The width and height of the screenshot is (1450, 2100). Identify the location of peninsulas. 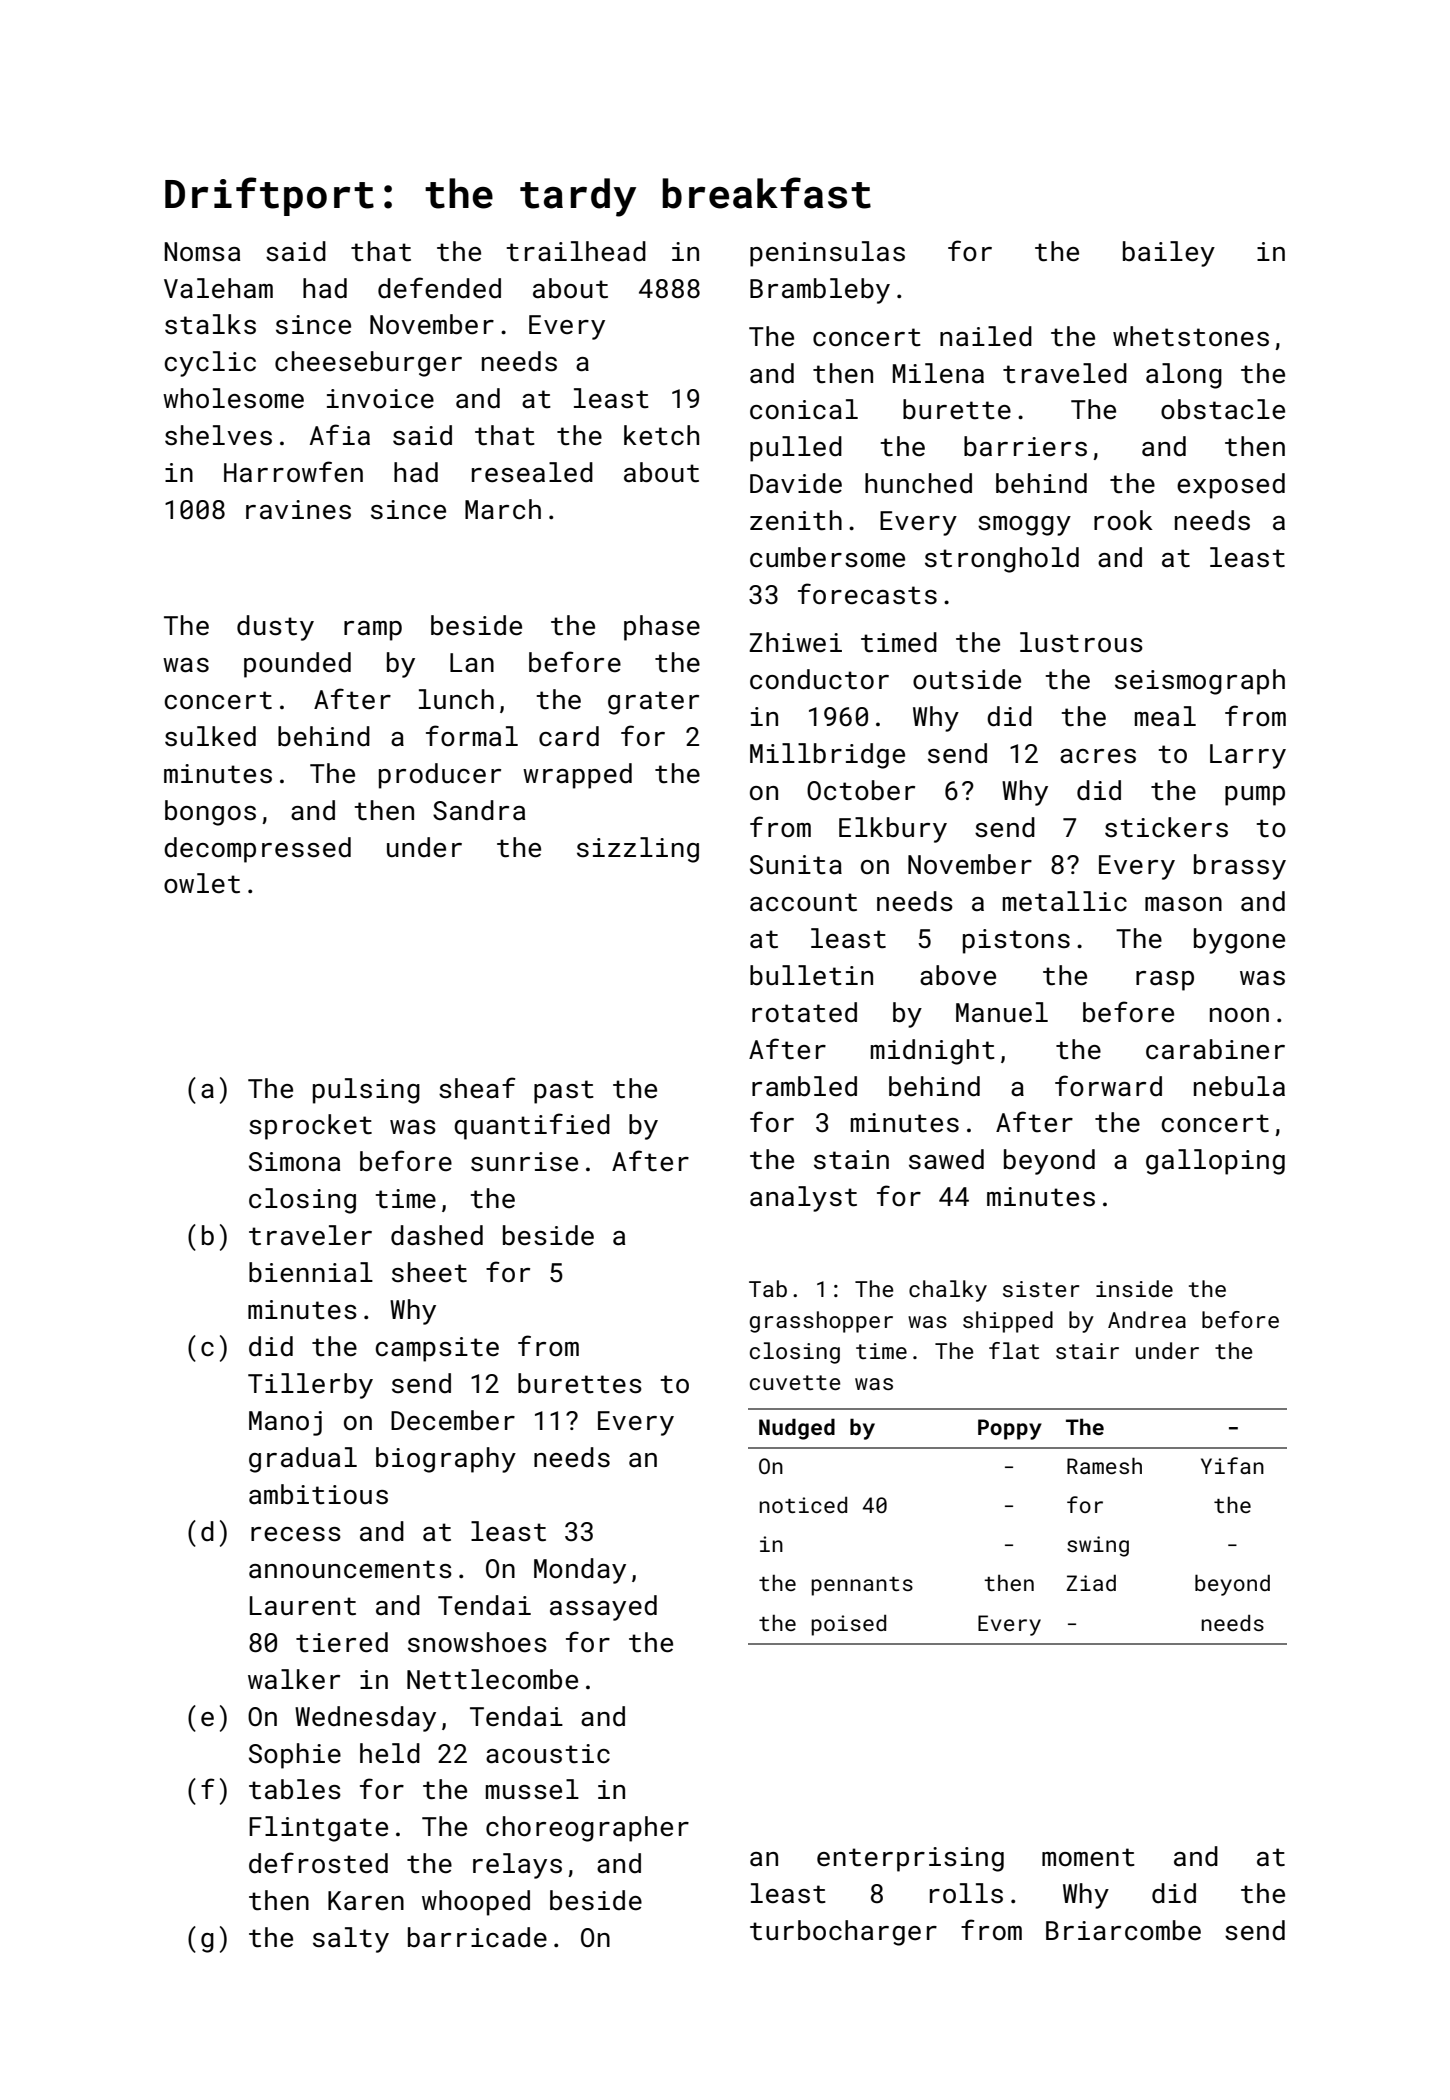
(827, 254).
